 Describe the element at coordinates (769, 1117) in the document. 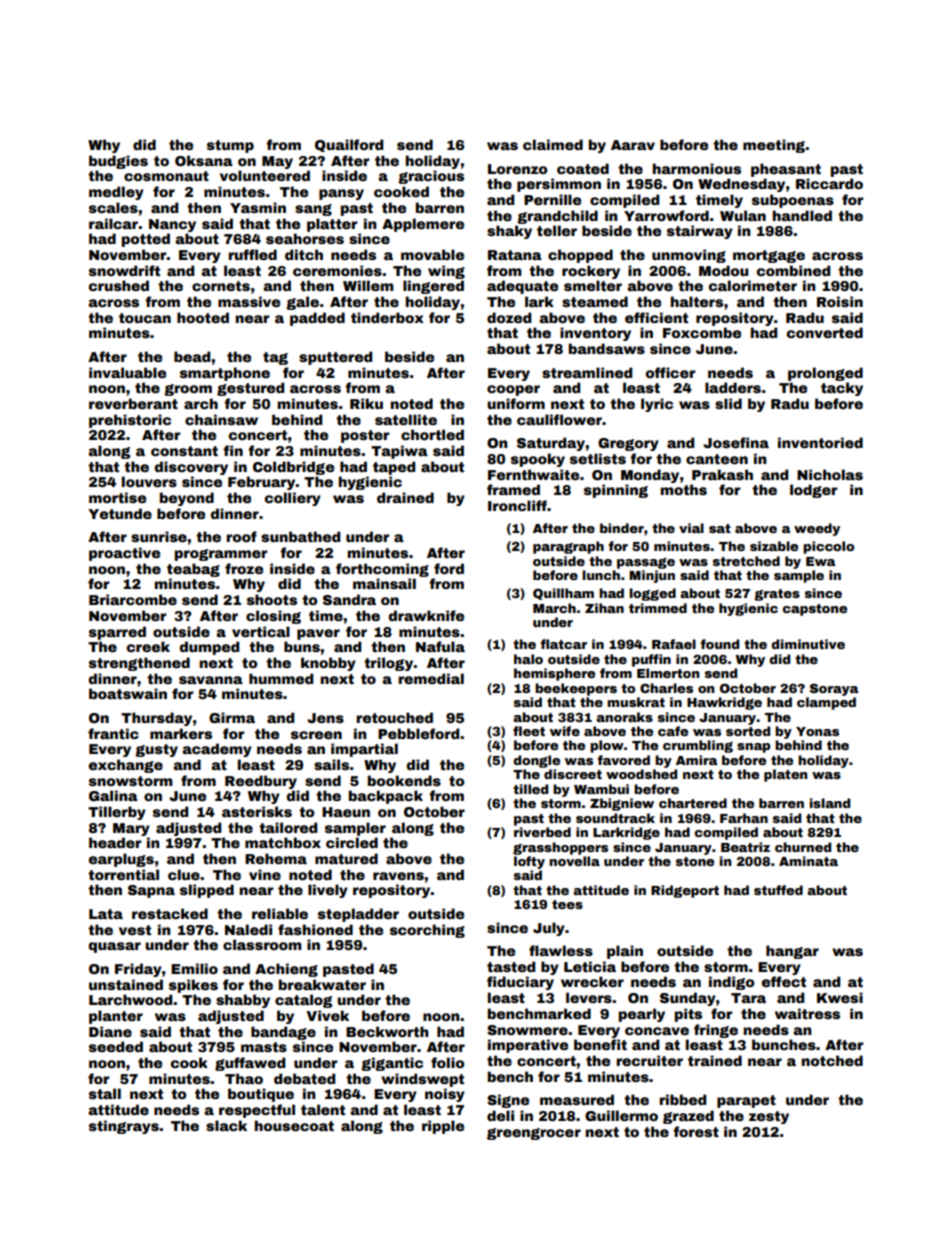

I see `zesty` at that location.
